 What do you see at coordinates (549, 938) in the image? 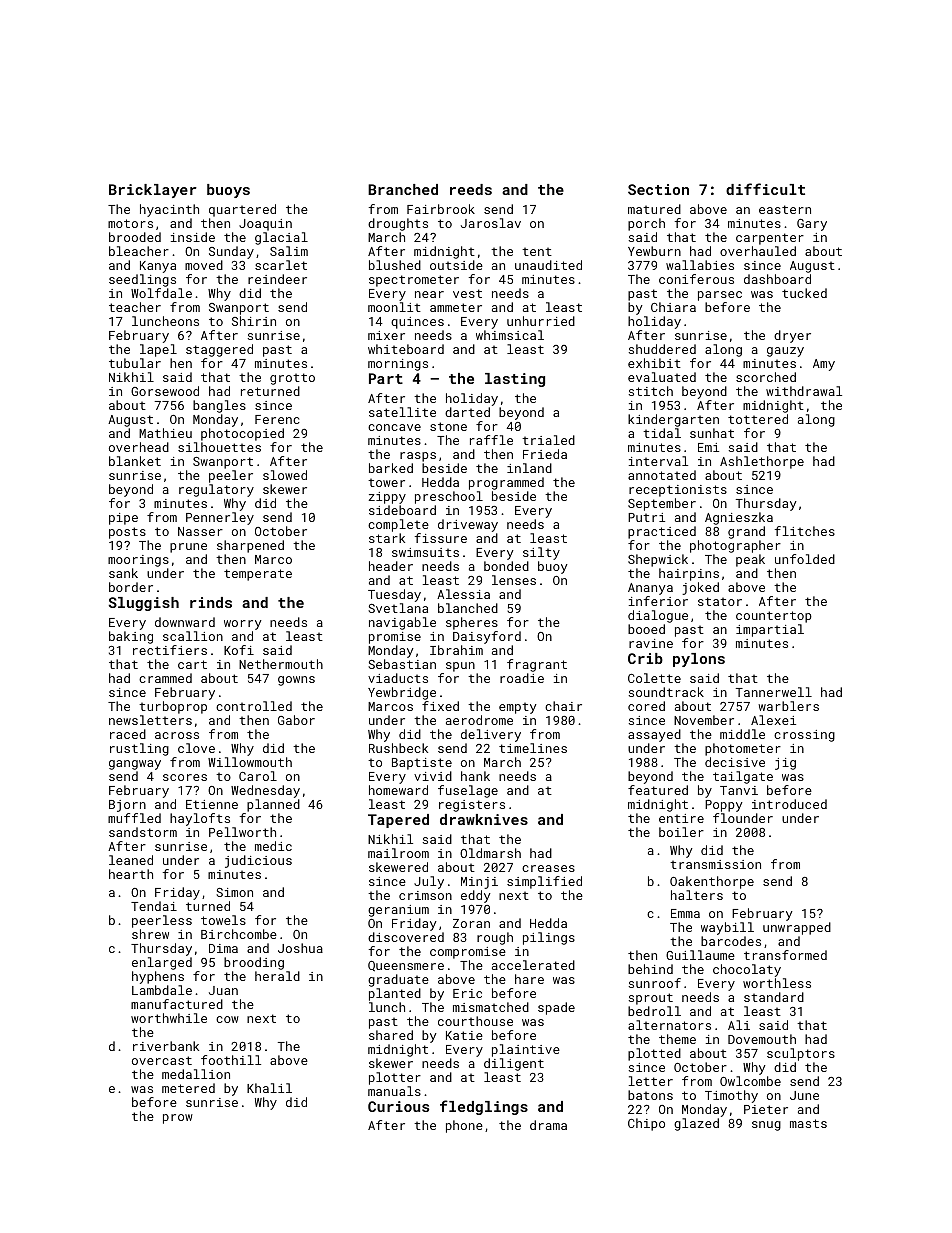
I see `pilings` at bounding box center [549, 938].
